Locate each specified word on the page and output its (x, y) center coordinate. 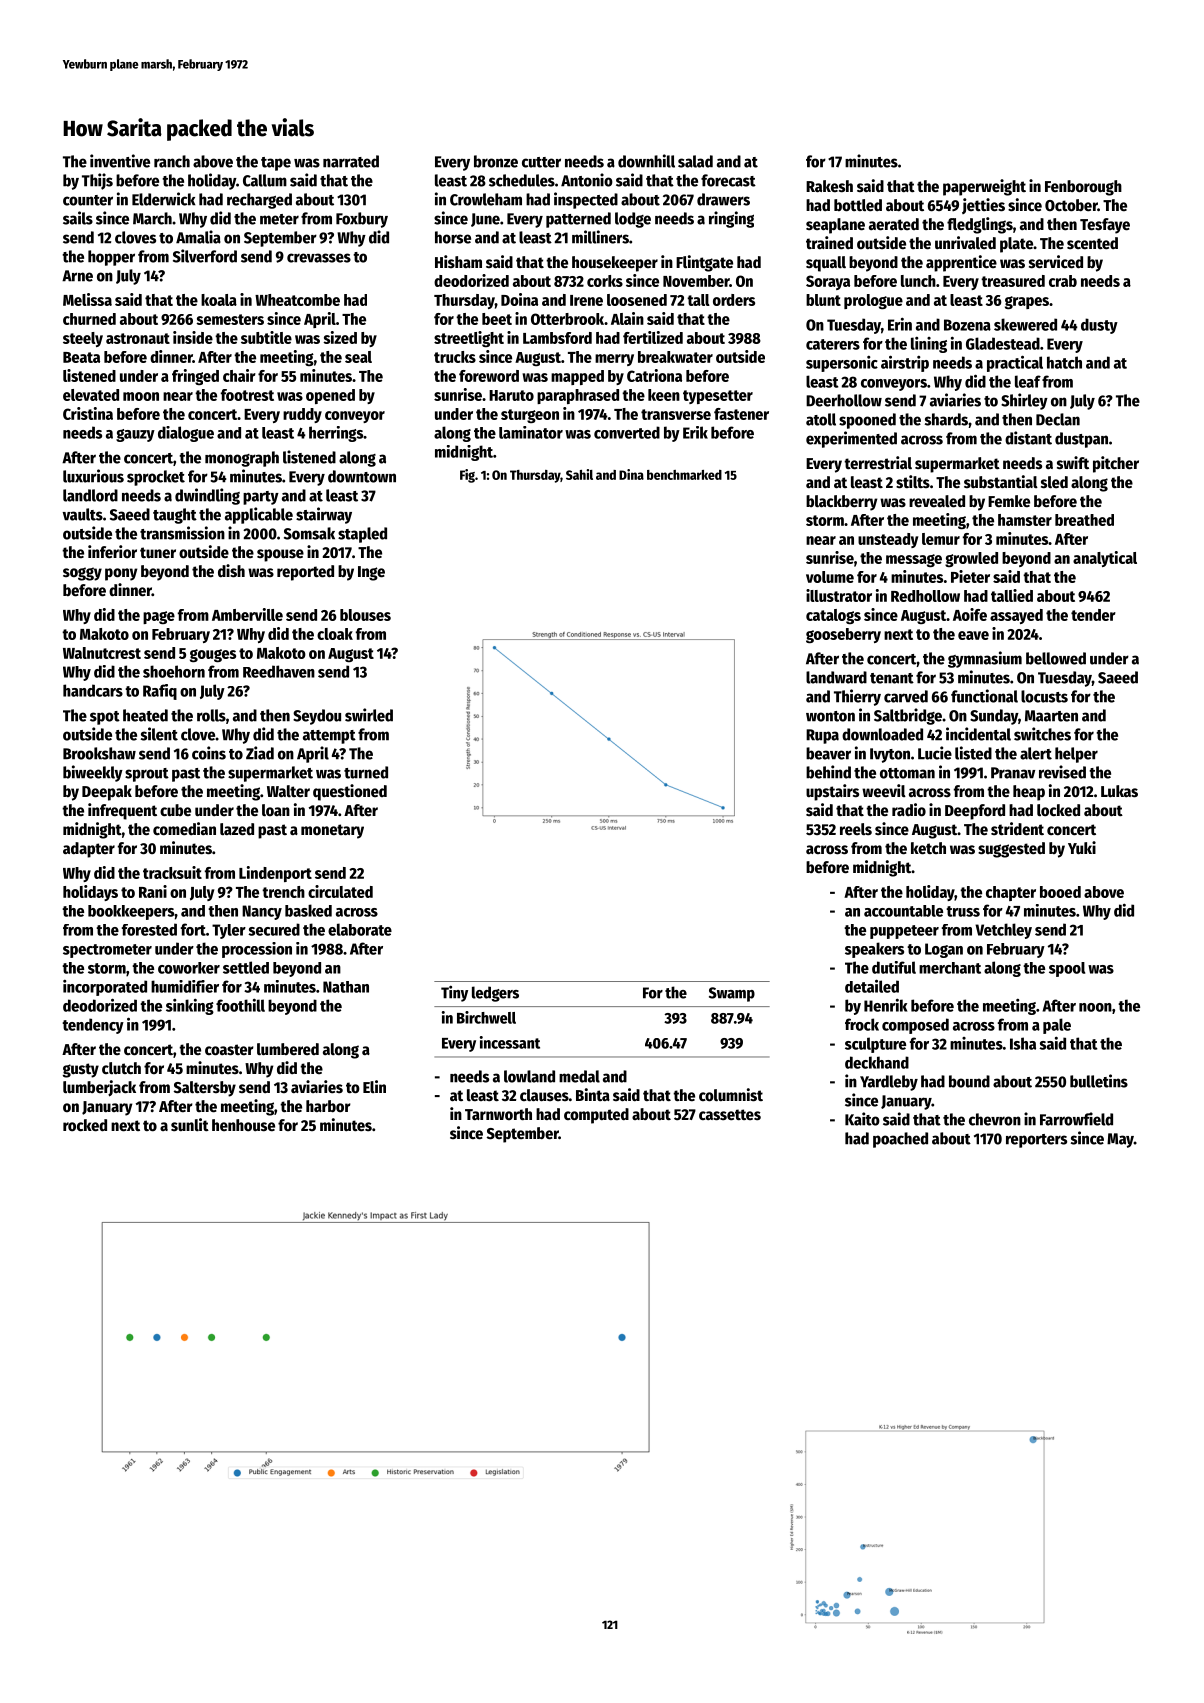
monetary (332, 831)
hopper (111, 258)
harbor (328, 1106)
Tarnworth (498, 1114)
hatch (1064, 362)
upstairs (832, 792)
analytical (1105, 559)
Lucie (935, 753)
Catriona (654, 375)
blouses (365, 615)
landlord (90, 495)
